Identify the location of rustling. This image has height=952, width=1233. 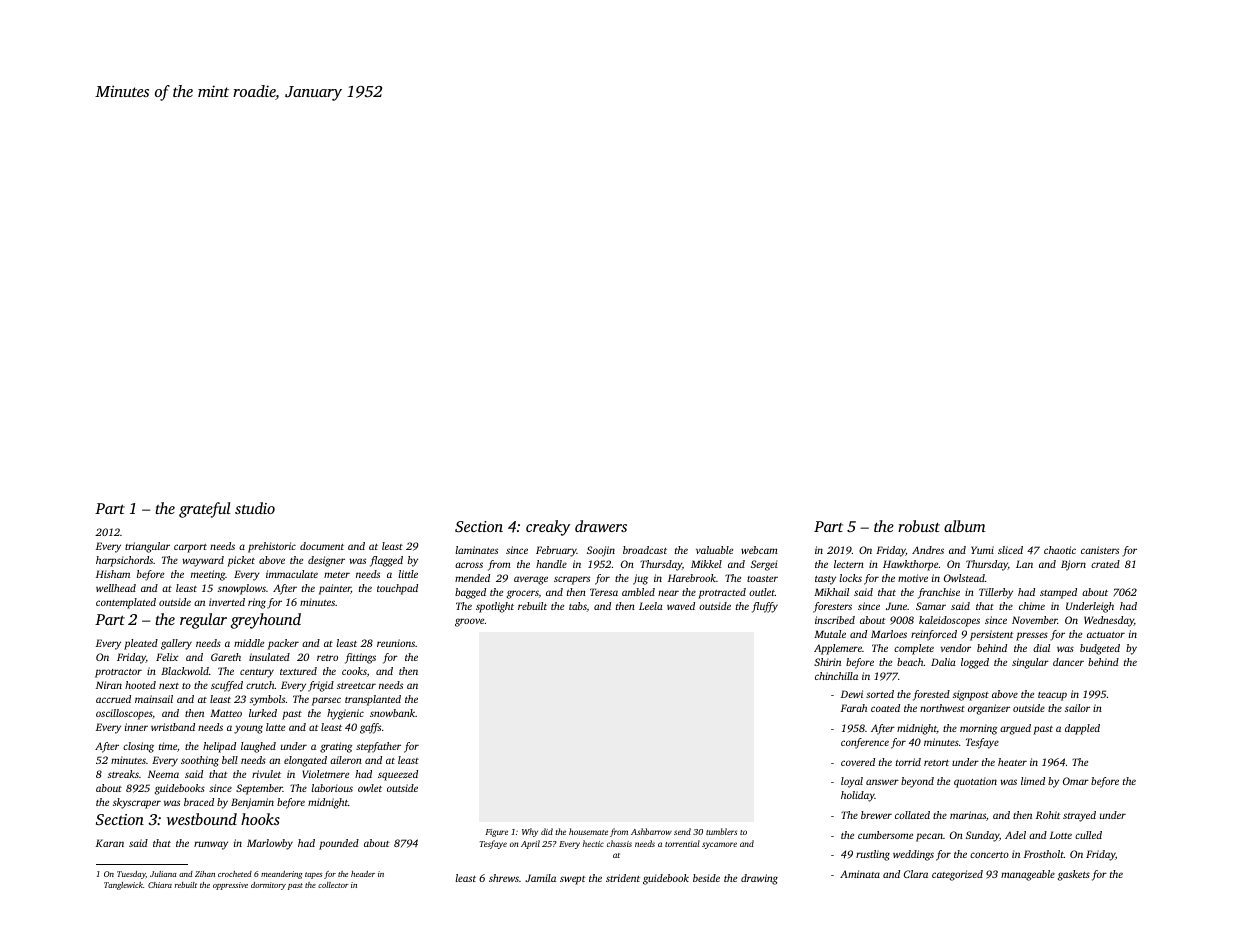
(873, 855).
